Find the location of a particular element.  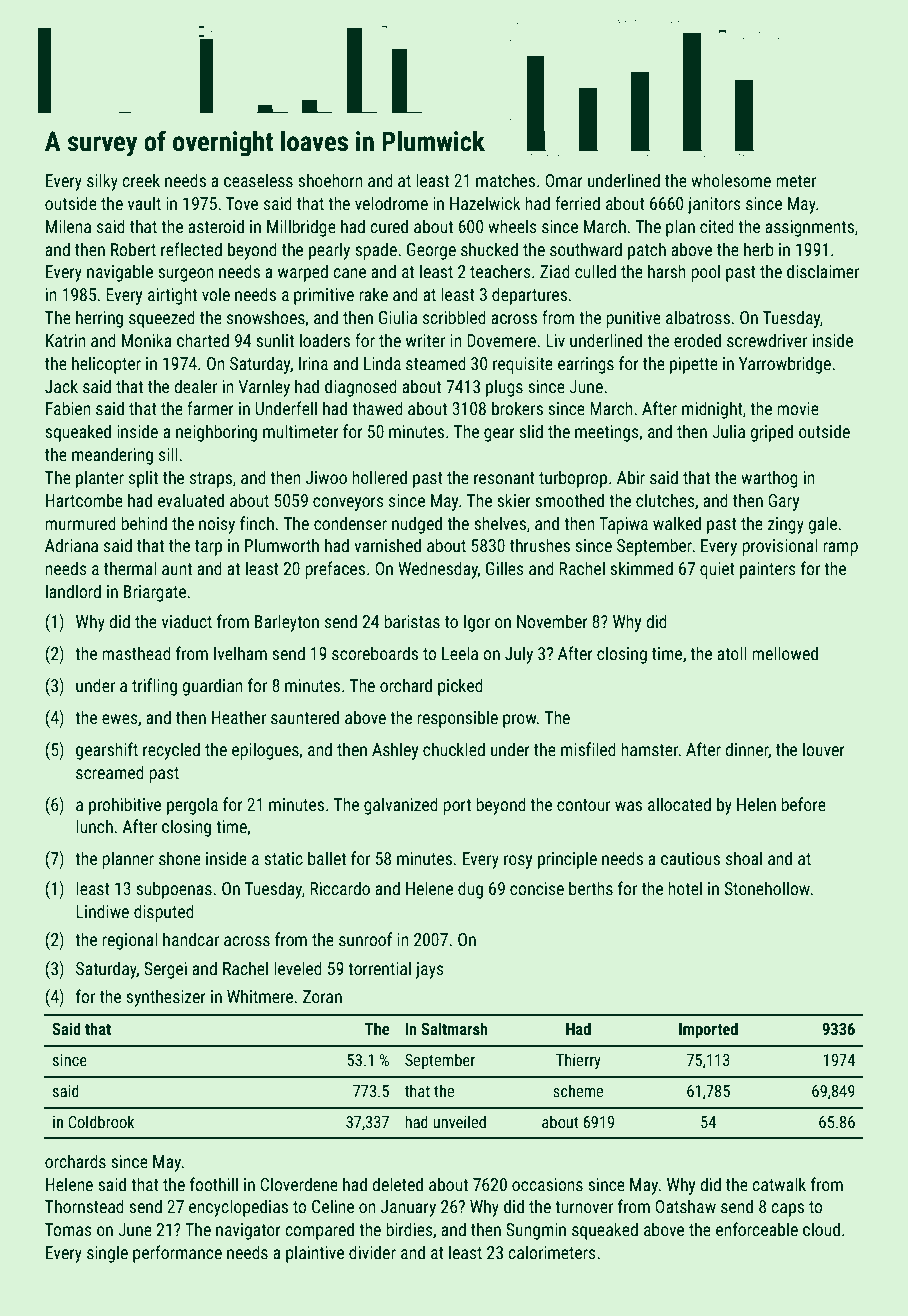

wholesome is located at coordinates (731, 180).
